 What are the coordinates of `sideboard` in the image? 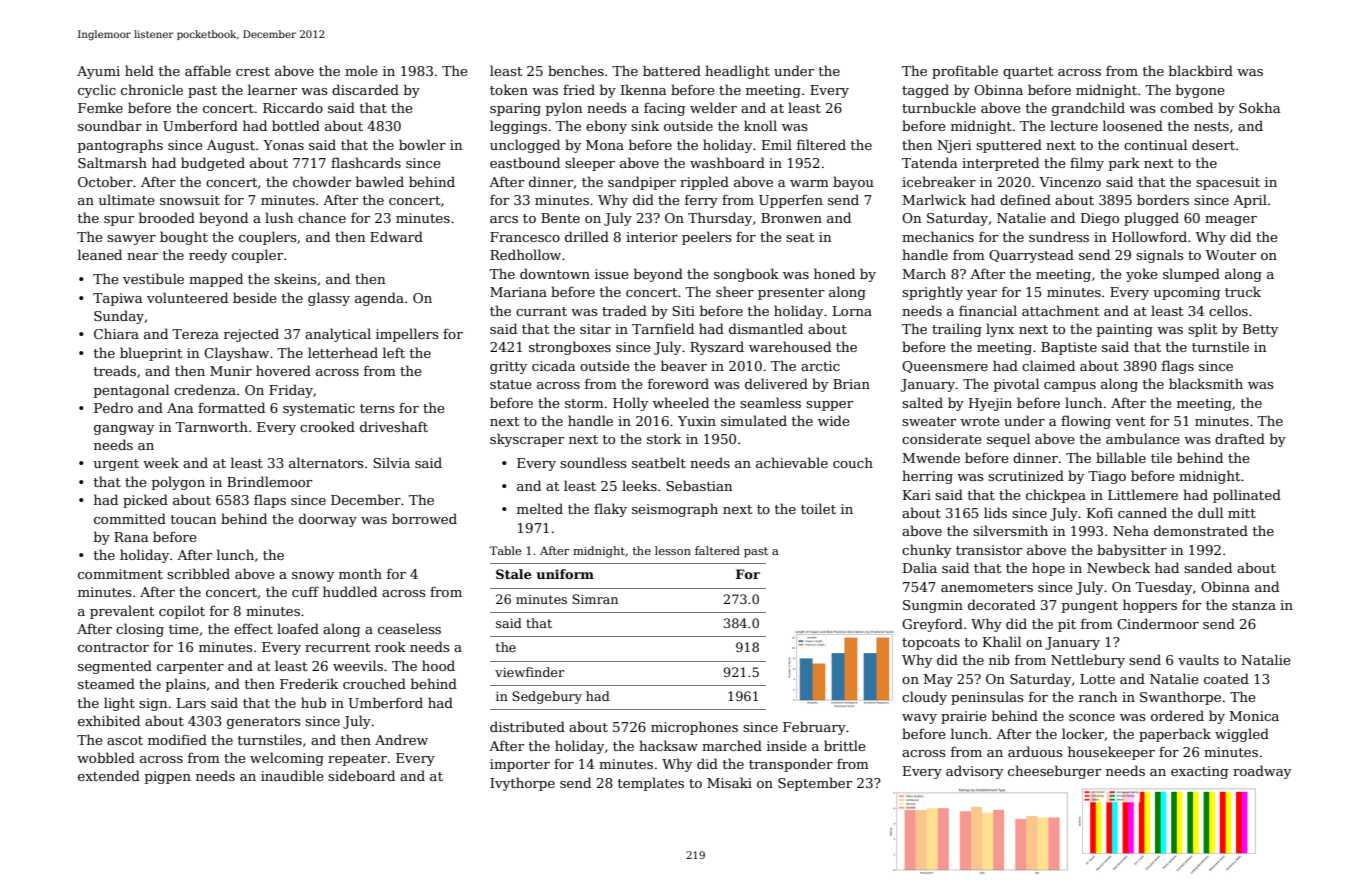 It's located at (361, 775).
